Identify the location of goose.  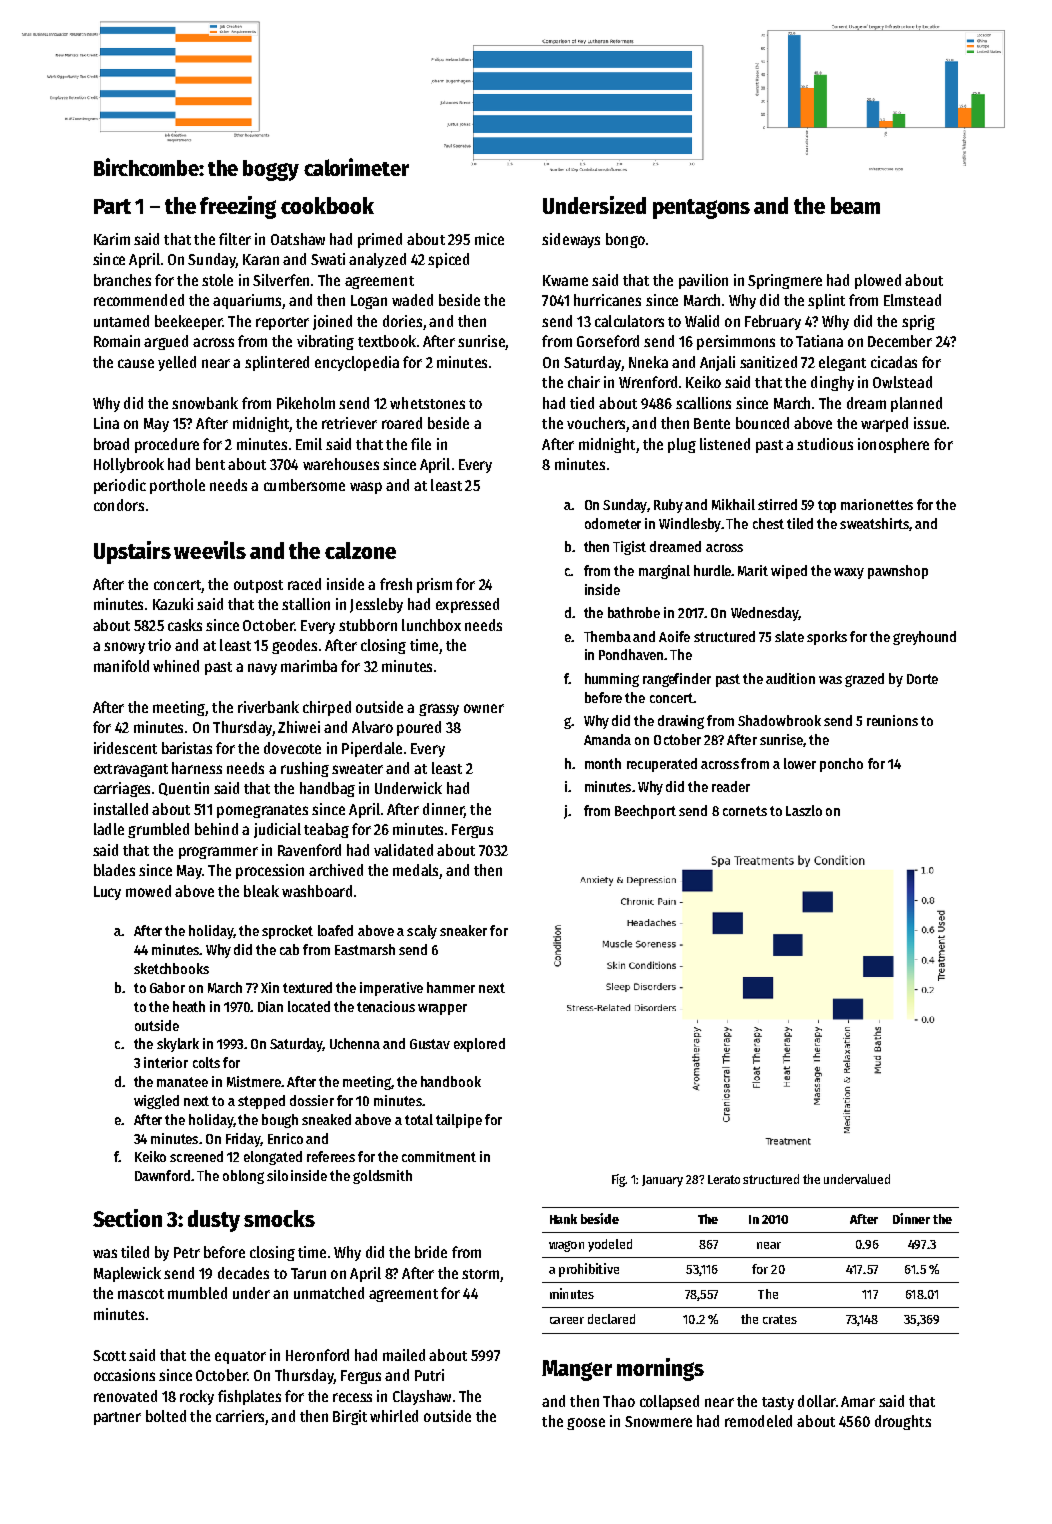
(586, 1424).
